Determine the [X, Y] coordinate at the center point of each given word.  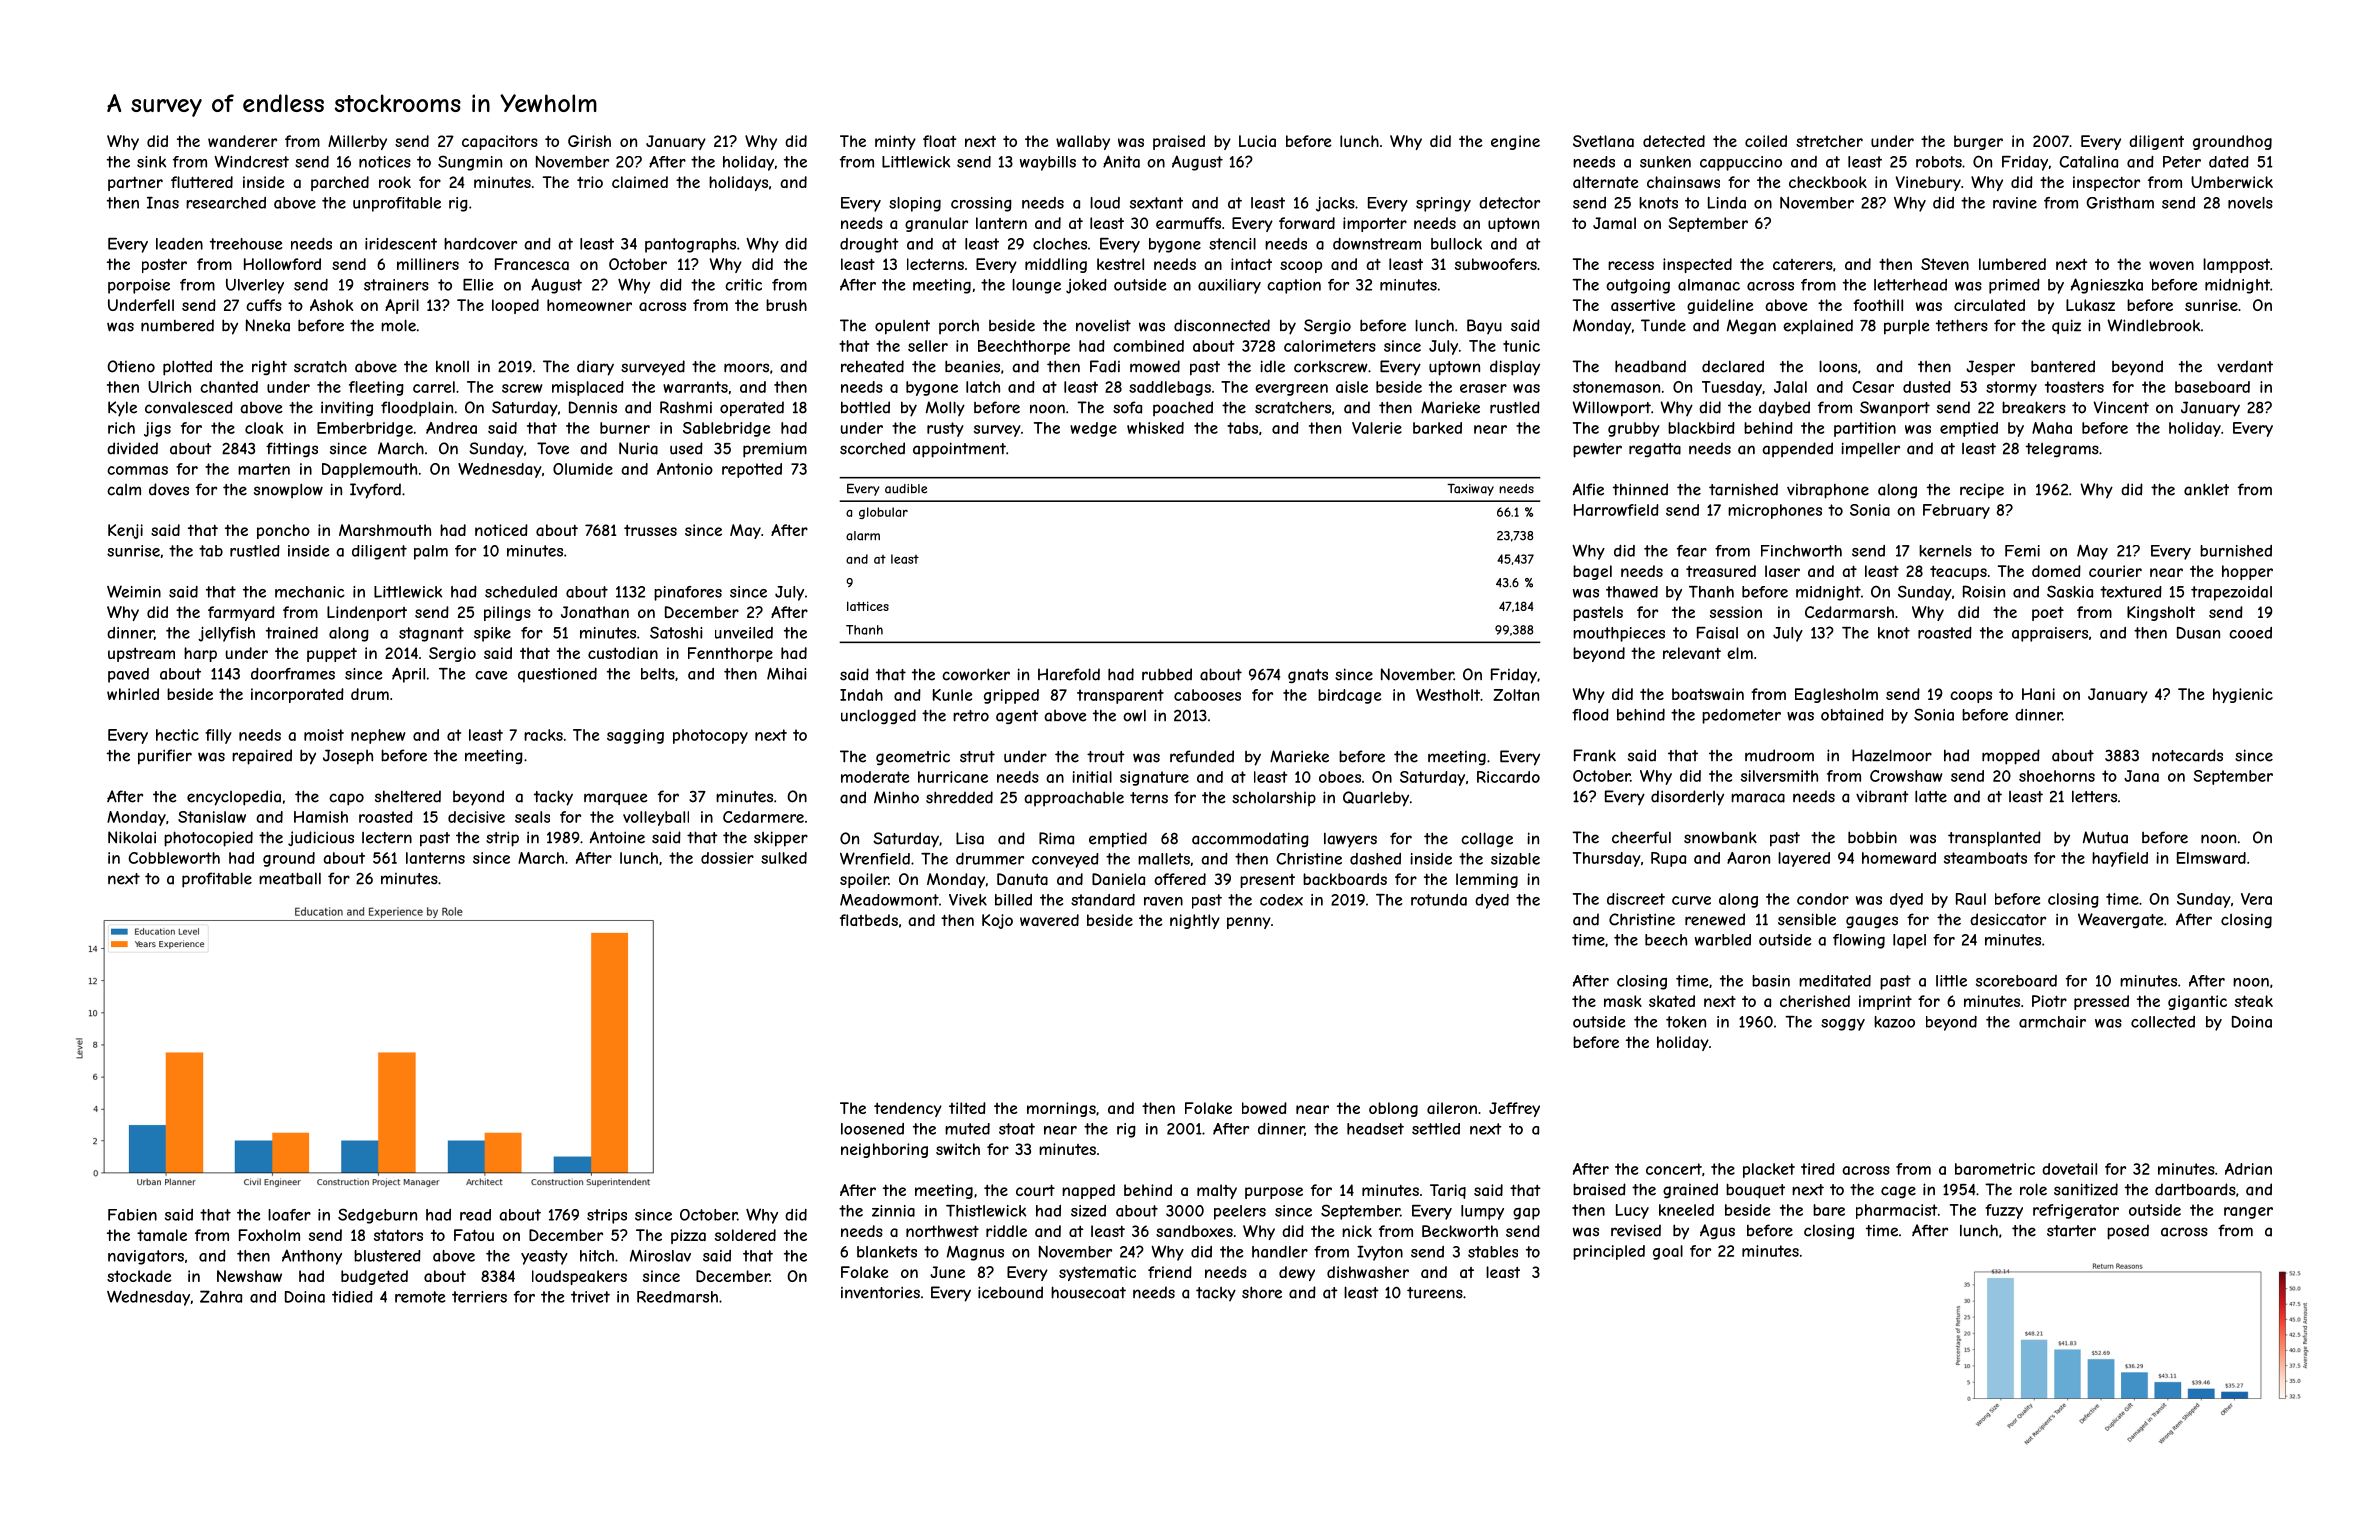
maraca [1758, 798]
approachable [1074, 798]
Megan [1751, 326]
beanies [972, 366]
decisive [476, 817]
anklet [2206, 489]
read [475, 1215]
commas [137, 470]
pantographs [690, 245]
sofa [1127, 407]
